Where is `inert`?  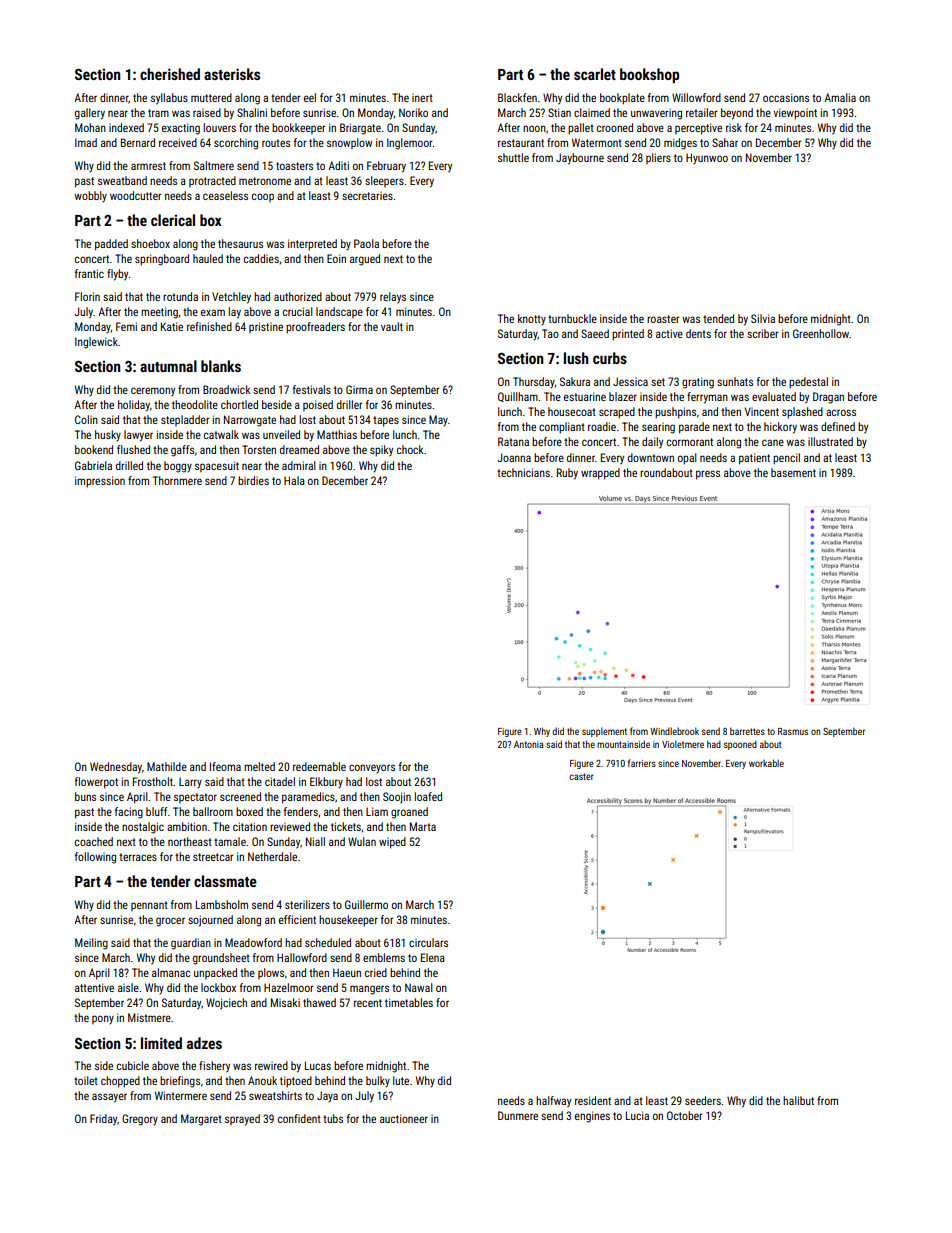 inert is located at coordinates (422, 98).
